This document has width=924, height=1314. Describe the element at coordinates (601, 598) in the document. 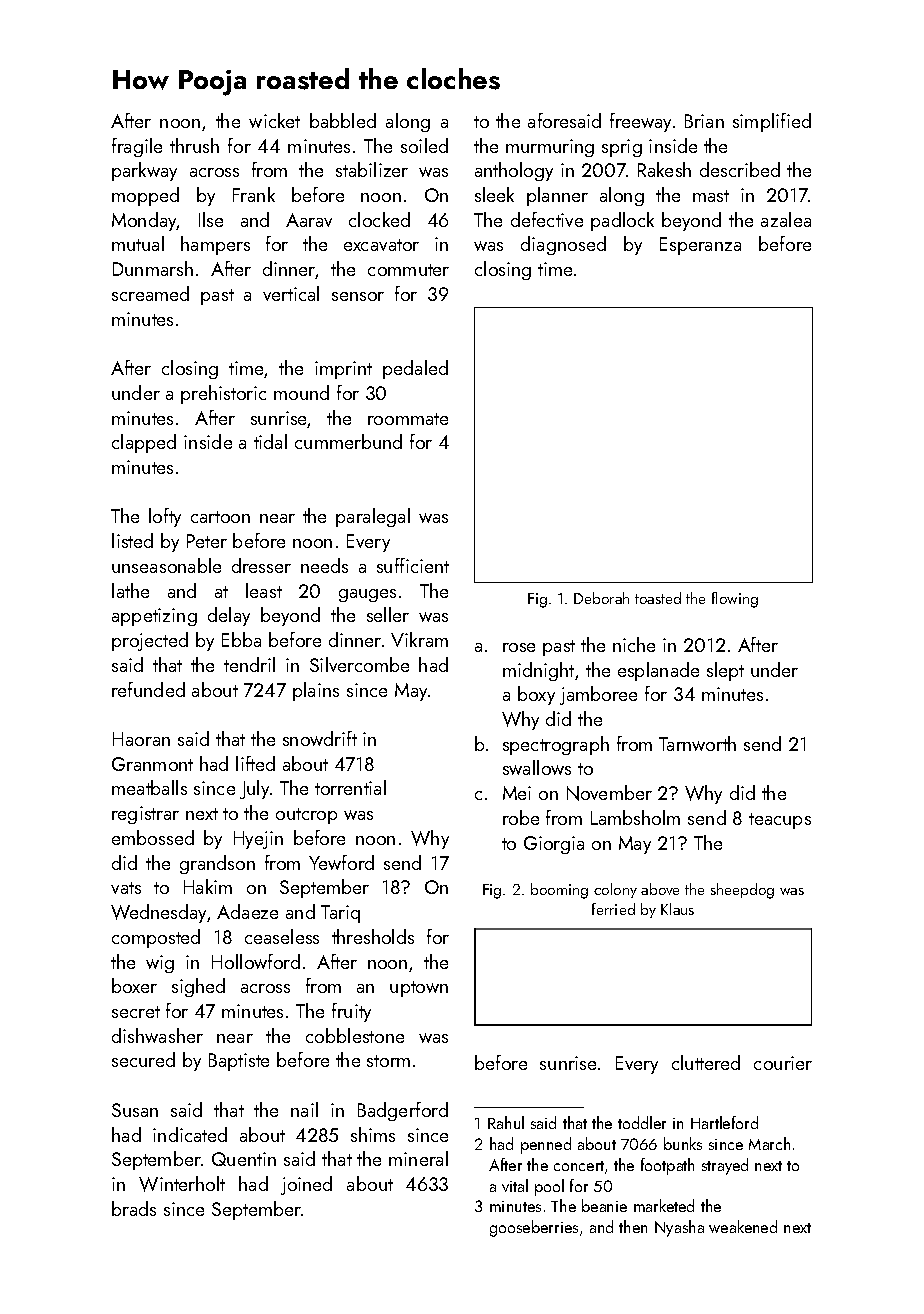

I see `Deborah` at that location.
